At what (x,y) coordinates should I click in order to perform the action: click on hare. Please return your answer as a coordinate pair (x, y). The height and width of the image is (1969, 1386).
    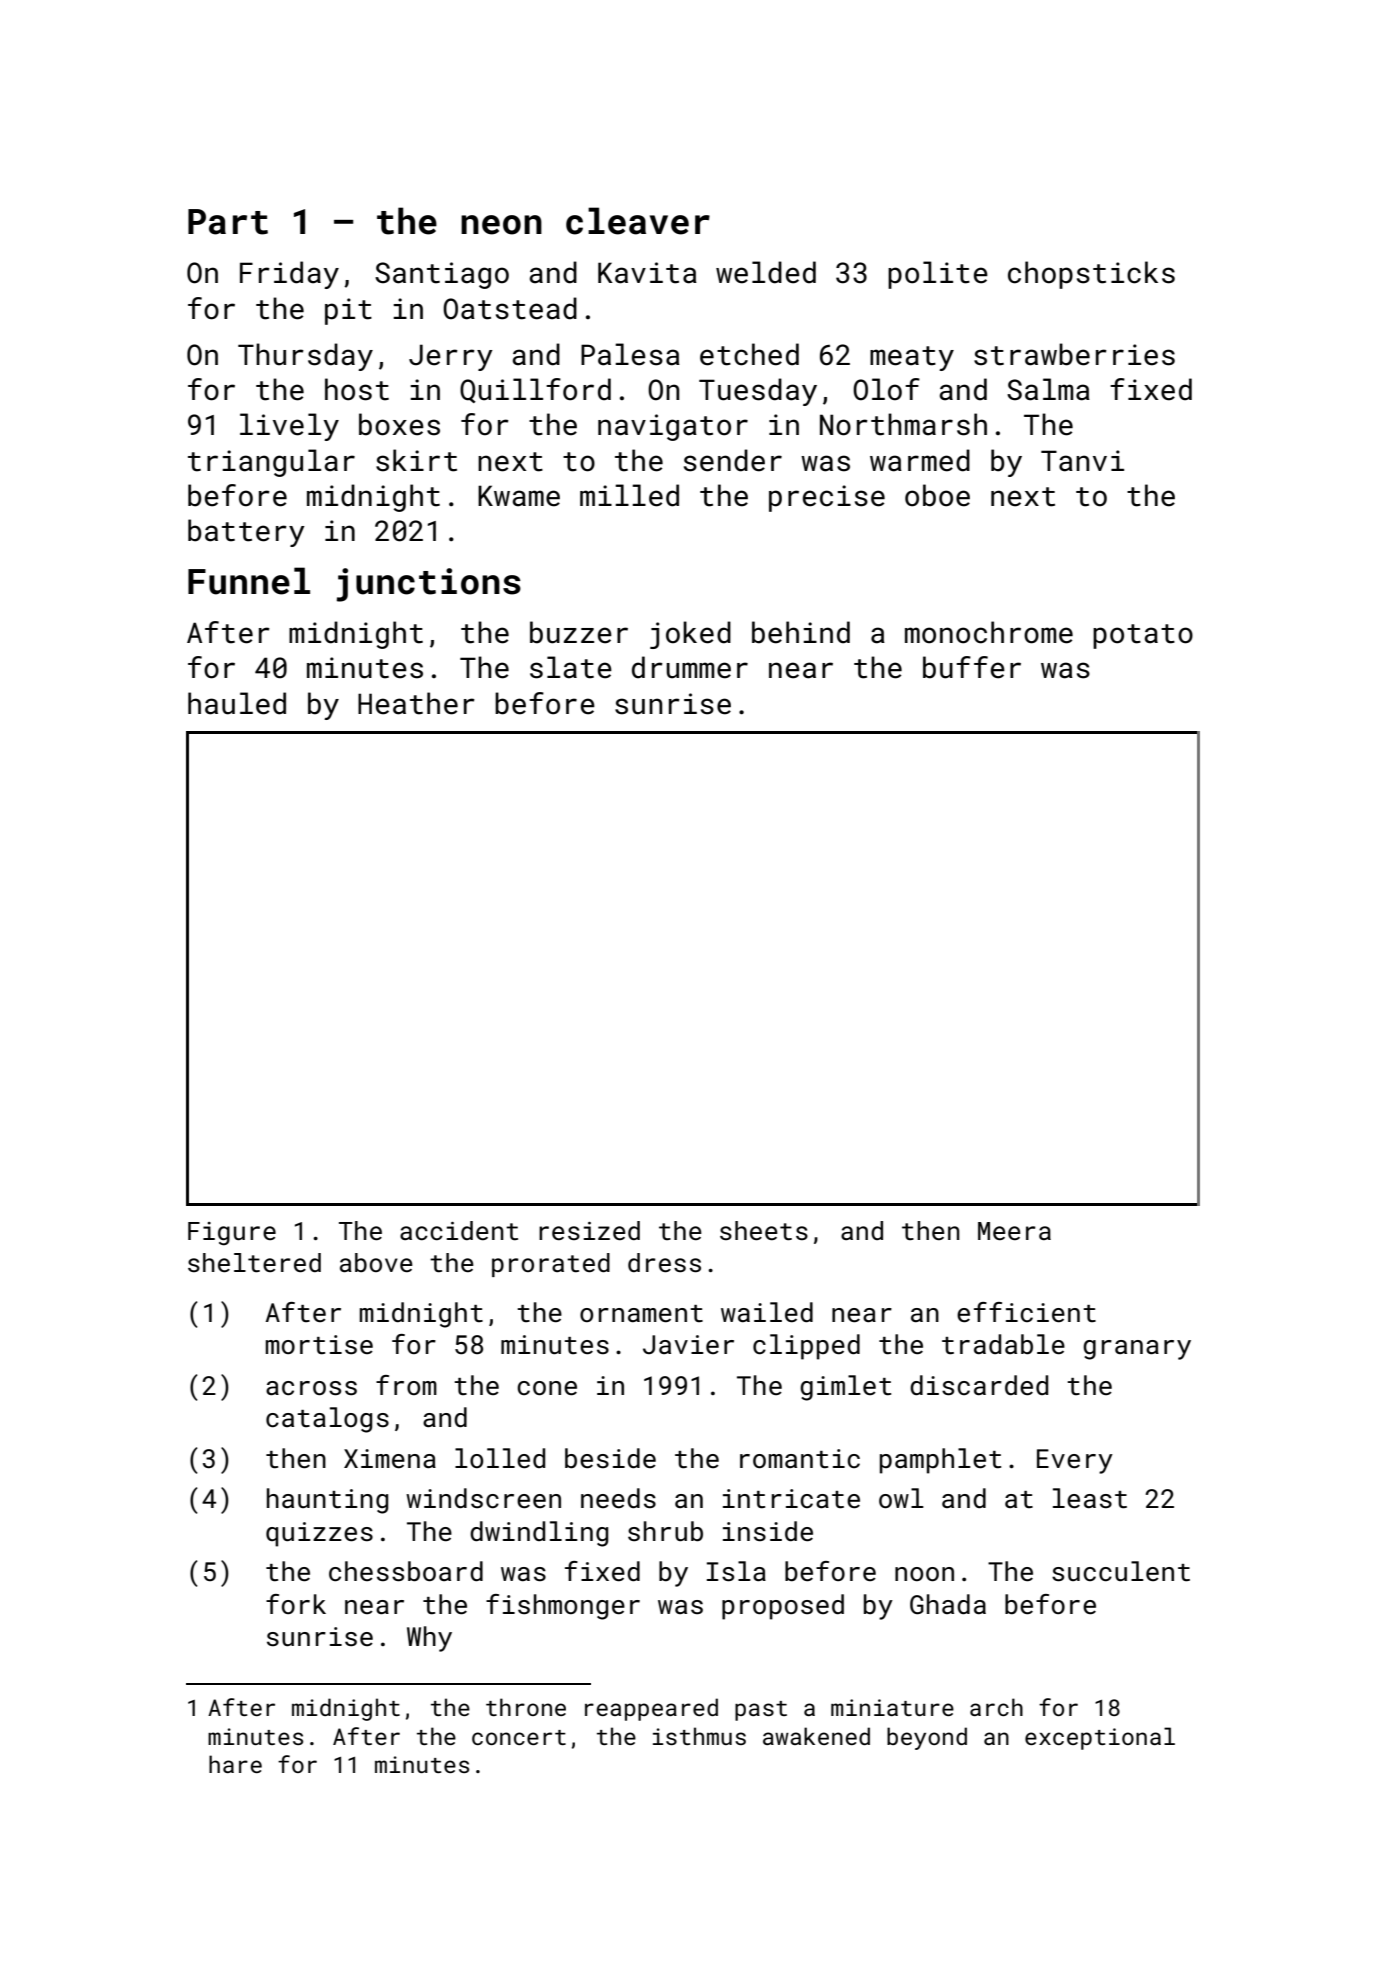
    Looking at the image, I should click on (235, 1764).
